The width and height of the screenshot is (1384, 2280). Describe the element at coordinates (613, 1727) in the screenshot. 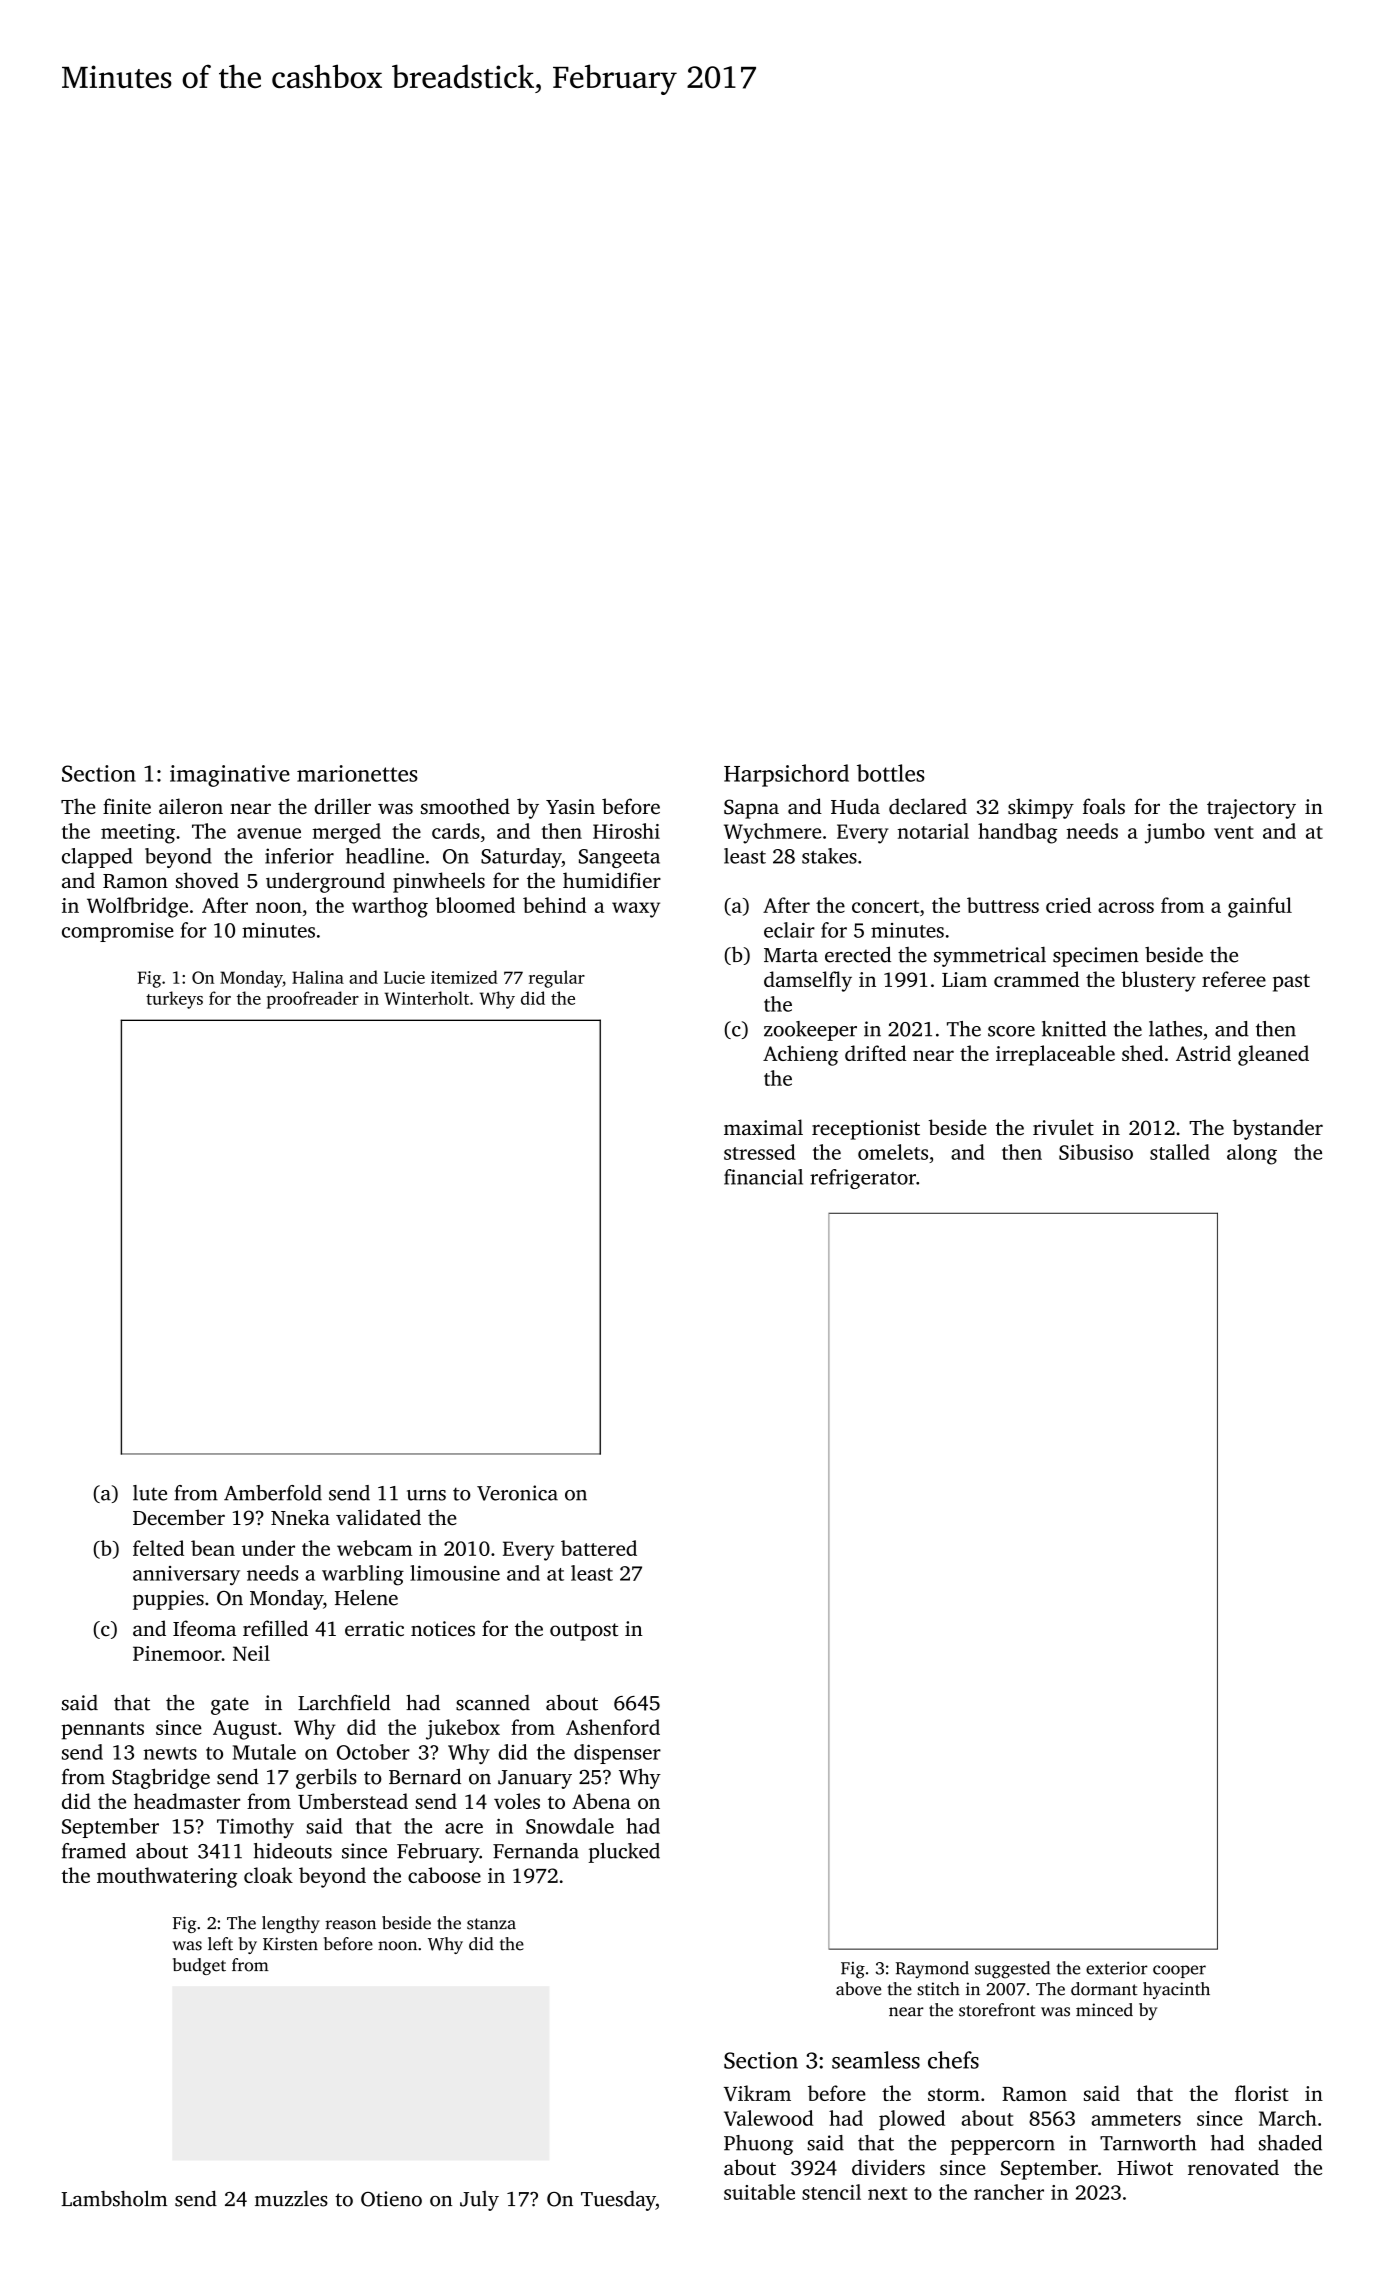

I see `Ashenford` at that location.
